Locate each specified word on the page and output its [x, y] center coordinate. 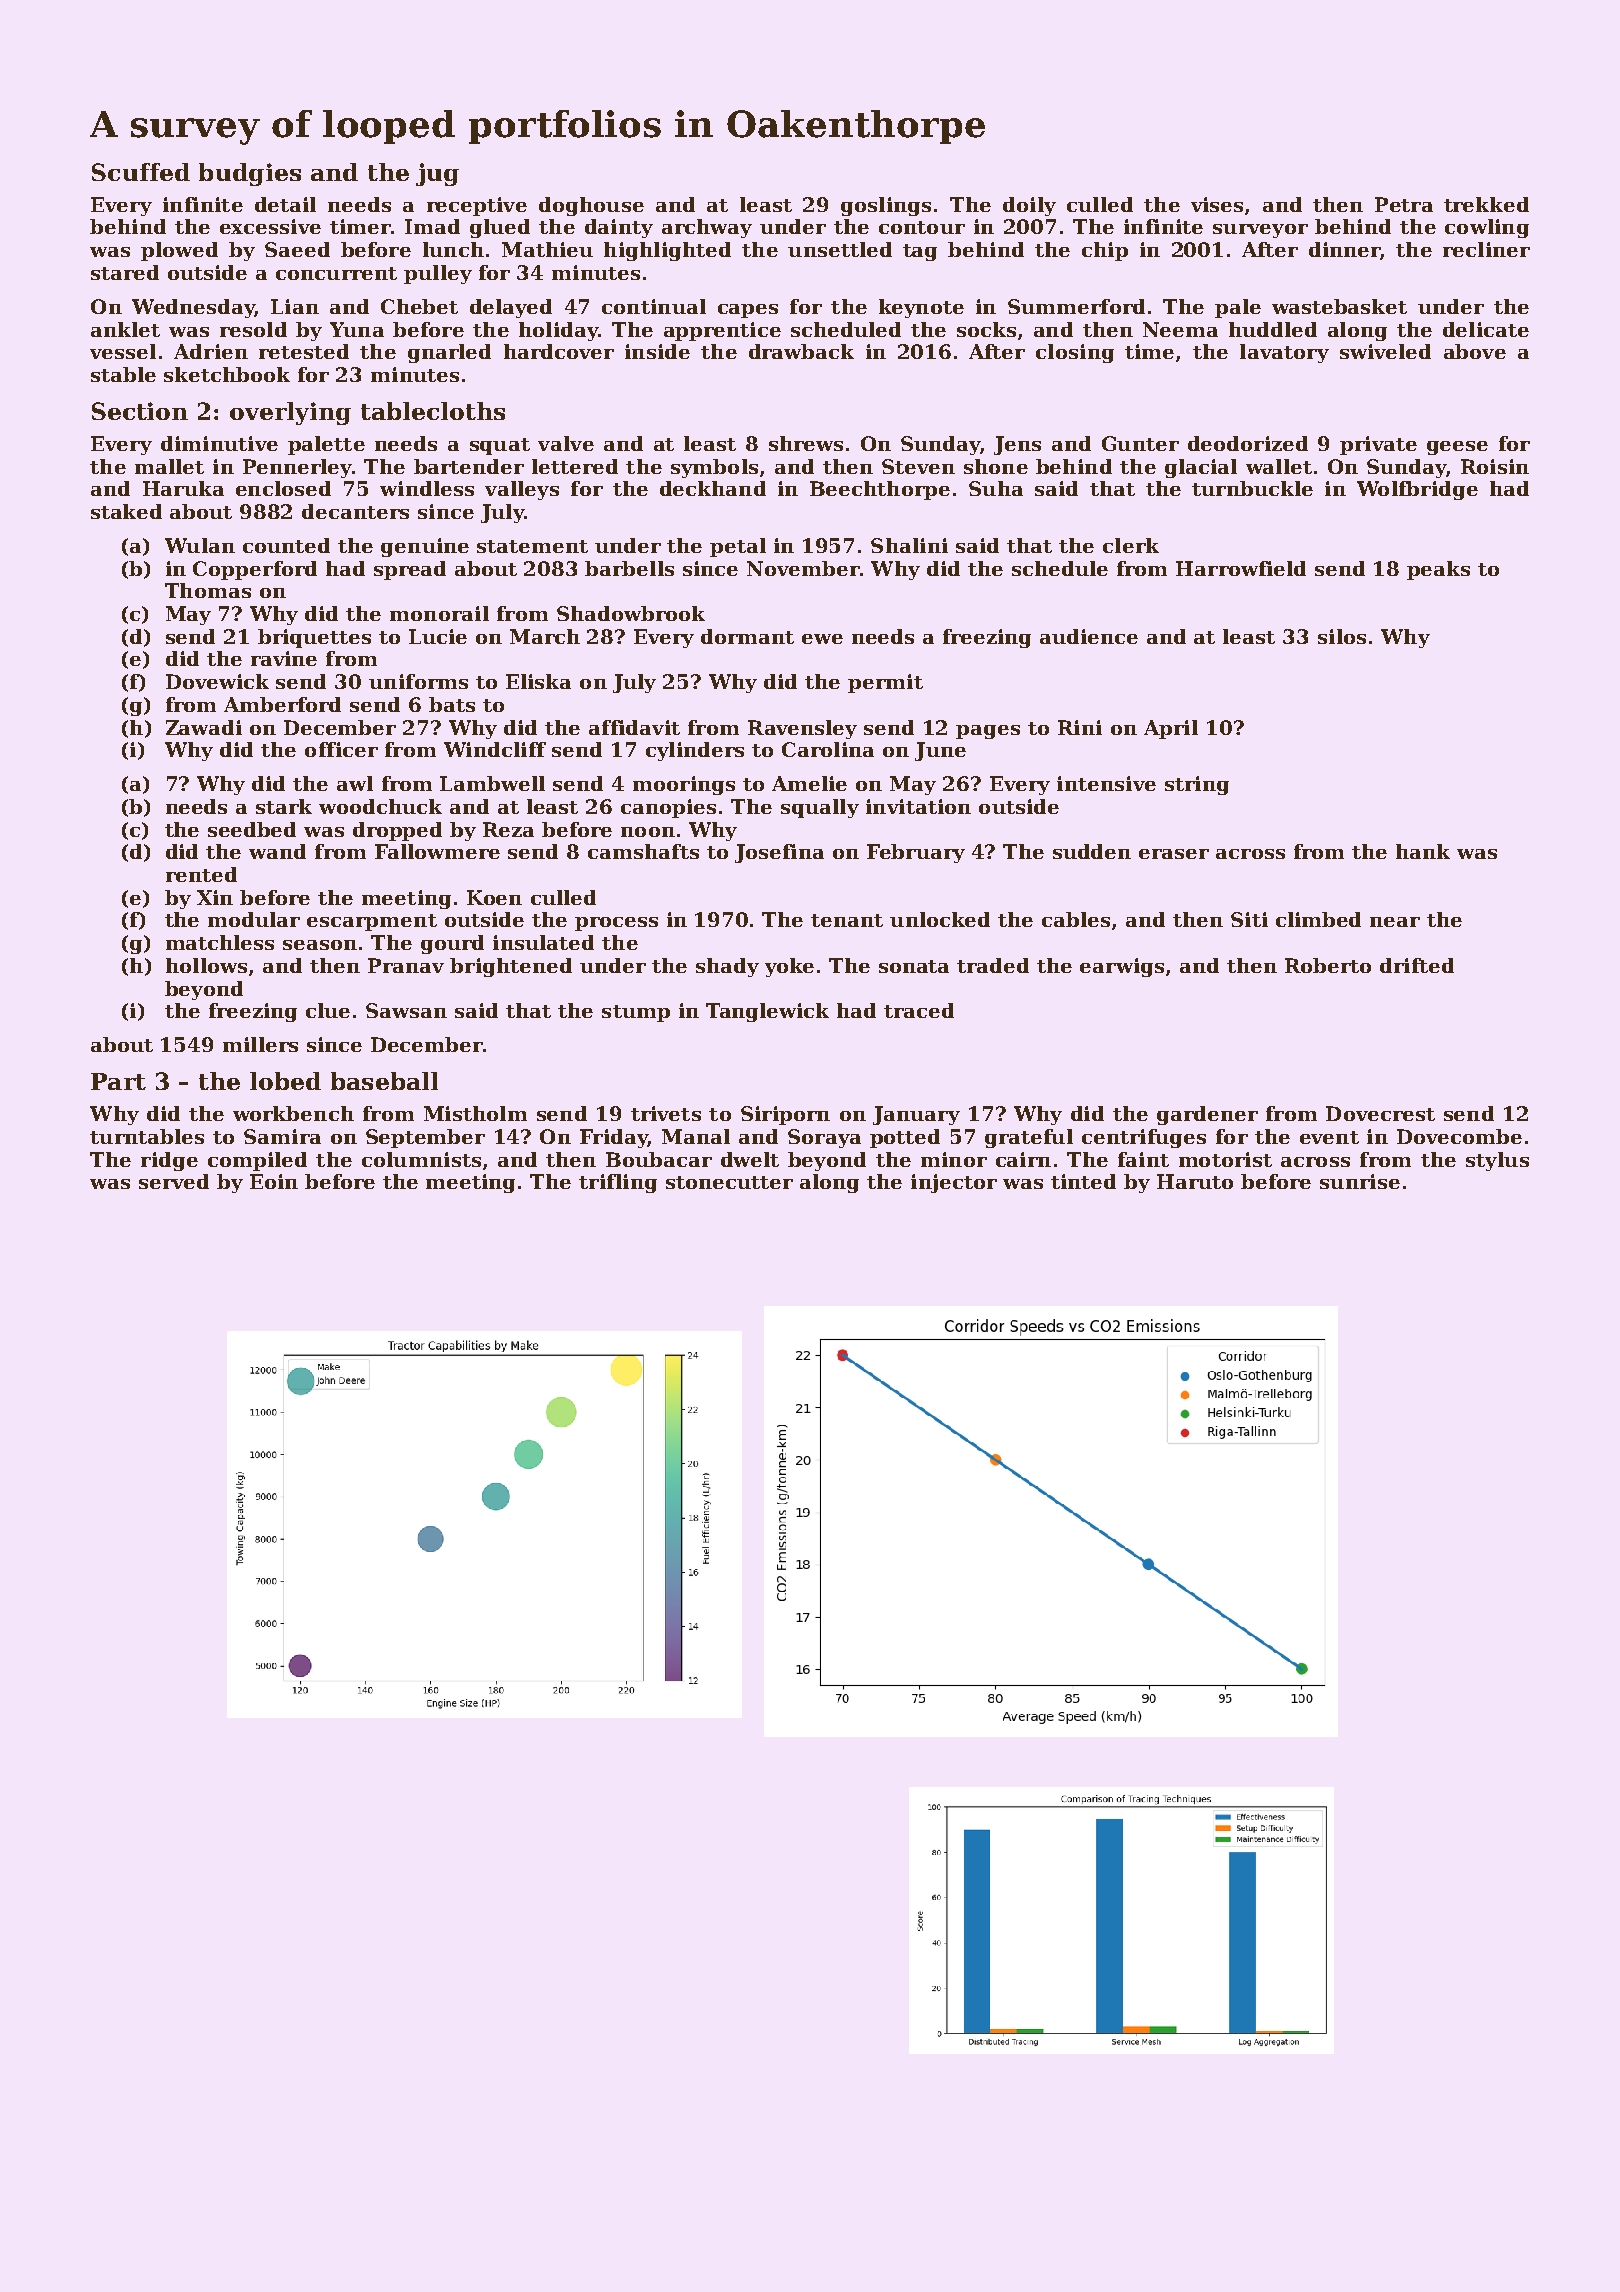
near [1395, 922]
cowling [1487, 228]
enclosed [283, 488]
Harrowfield [1241, 568]
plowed [179, 251]
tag [920, 252]
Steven [918, 466]
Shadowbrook [631, 613]
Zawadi [204, 727]
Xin [215, 897]
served [174, 1181]
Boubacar [659, 1159]
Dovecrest [1380, 1113]
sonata [914, 966]
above [1475, 351]
